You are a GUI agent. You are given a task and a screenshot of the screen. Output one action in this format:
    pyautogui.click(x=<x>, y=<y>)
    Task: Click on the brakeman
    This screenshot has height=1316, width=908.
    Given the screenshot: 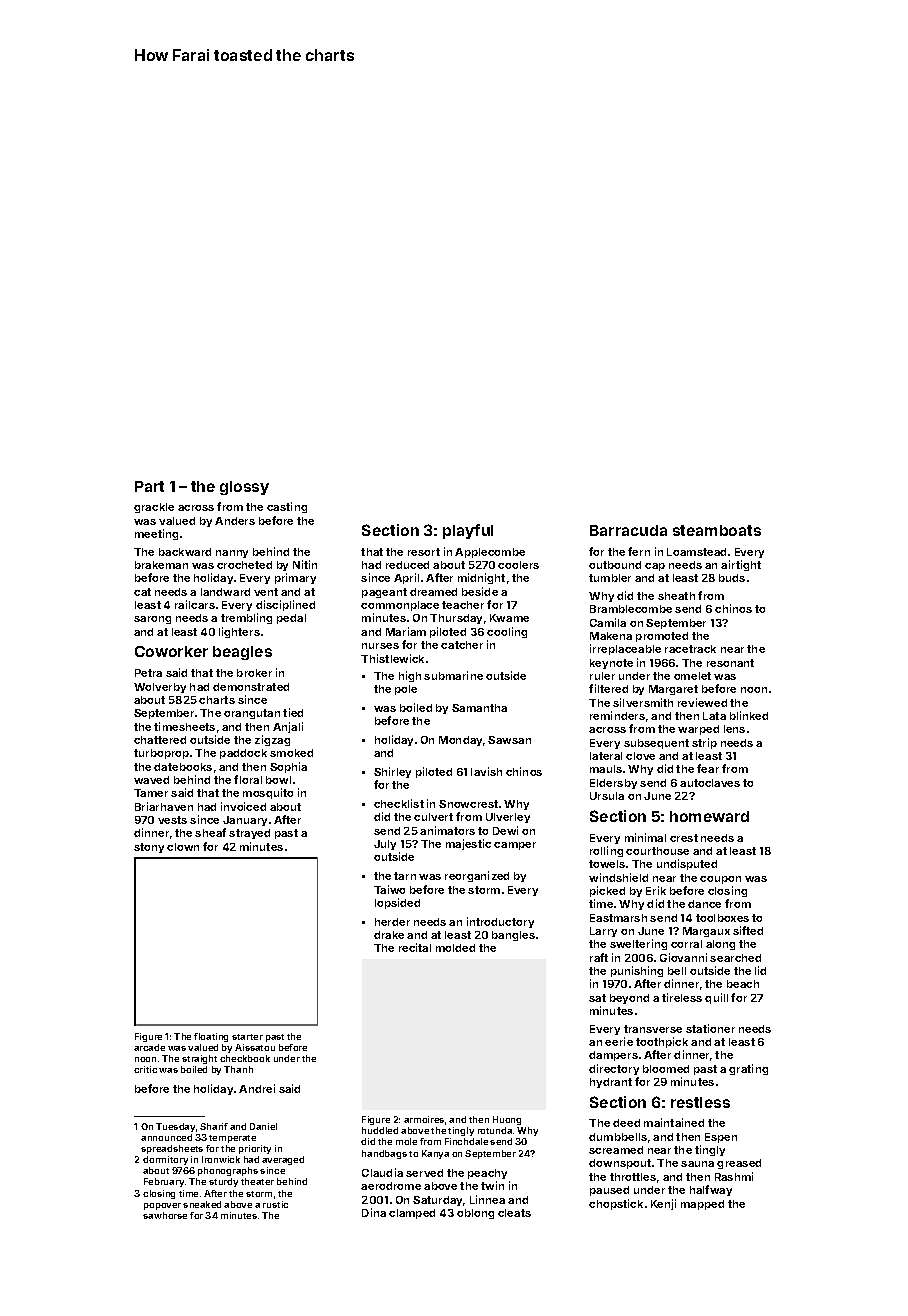 What is the action you would take?
    pyautogui.click(x=161, y=565)
